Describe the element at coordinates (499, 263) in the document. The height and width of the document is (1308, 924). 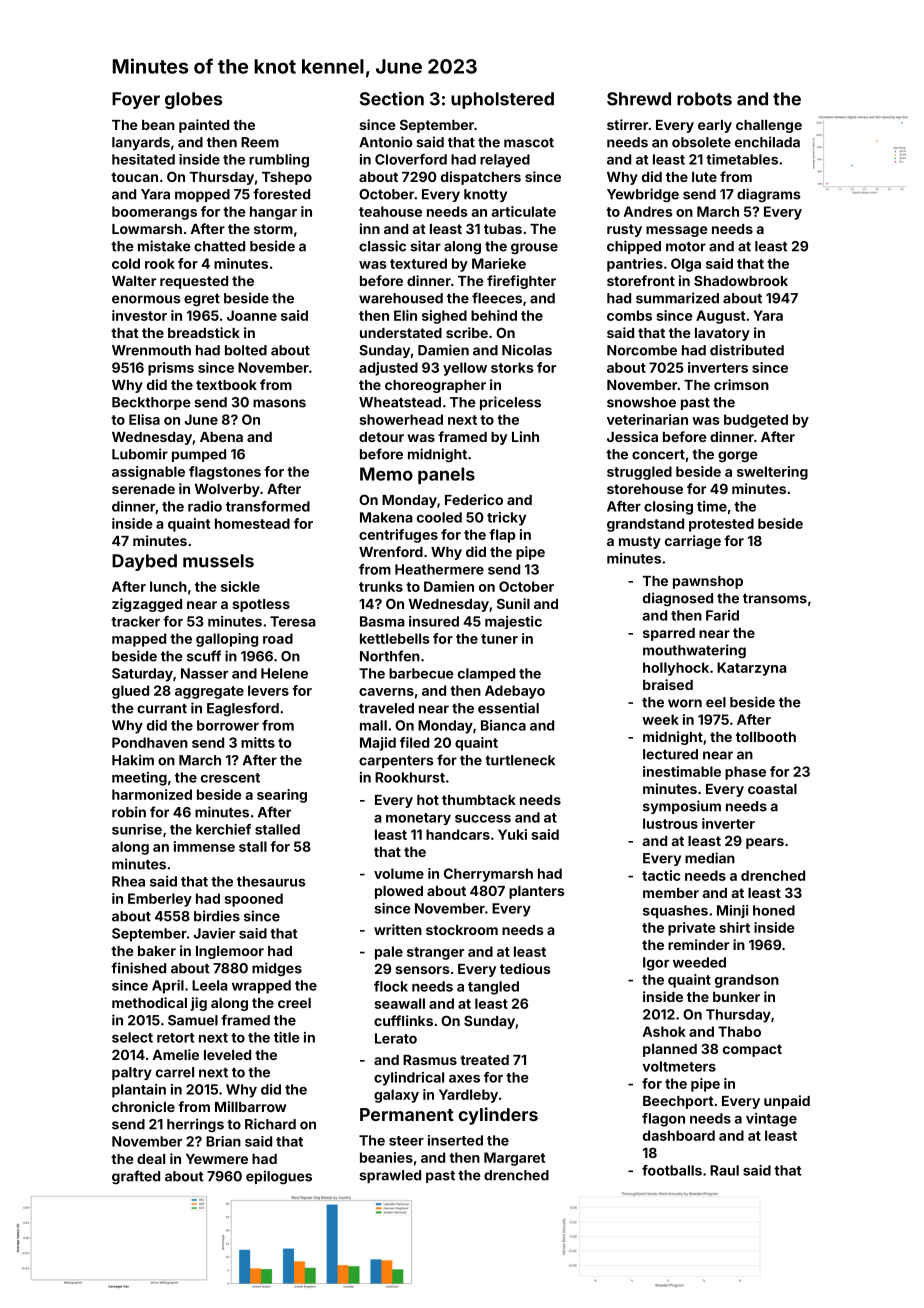
I see `Marieke` at that location.
